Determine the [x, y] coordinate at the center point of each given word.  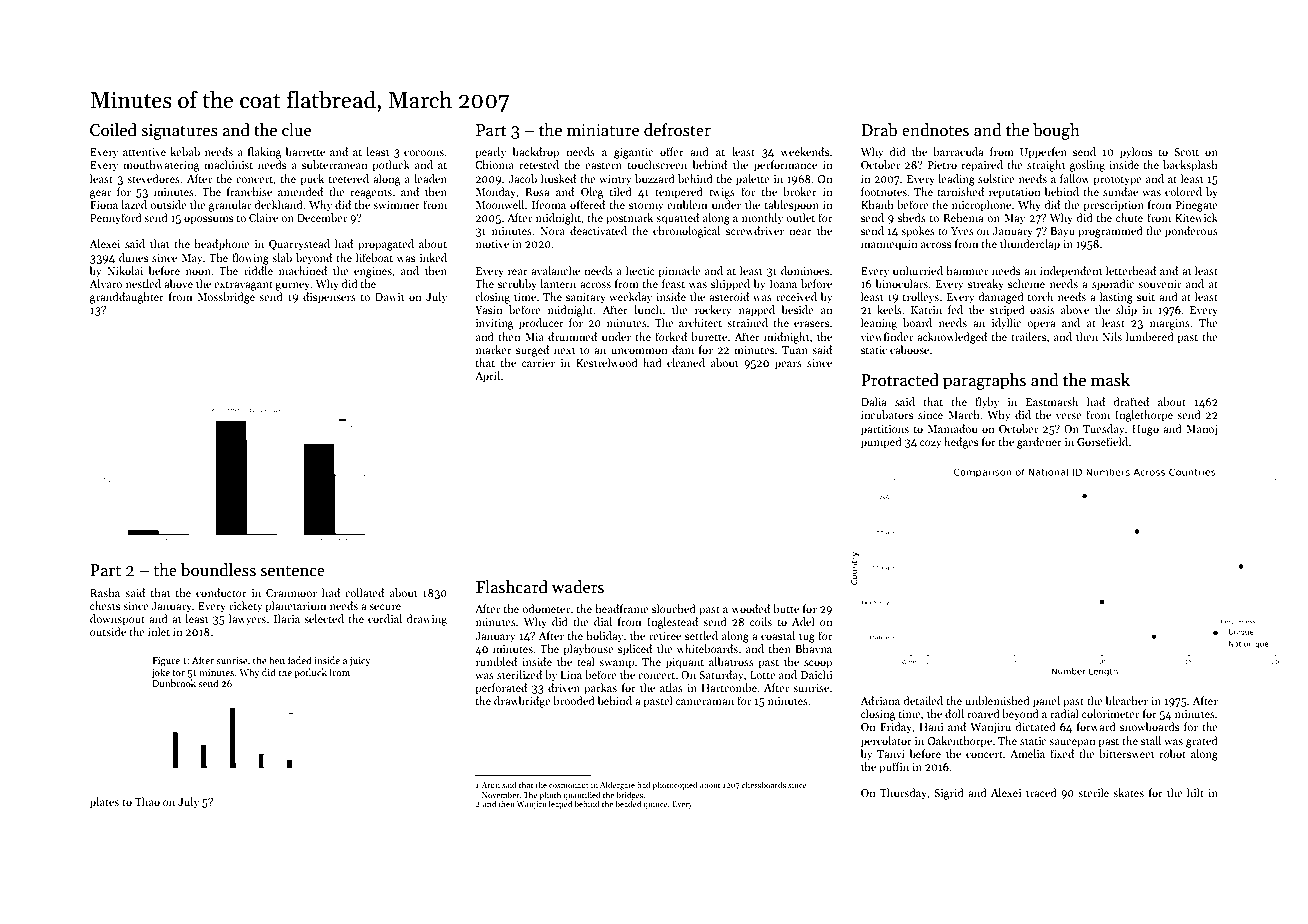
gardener [1039, 443]
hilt [1195, 792]
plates [104, 803]
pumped [881, 443]
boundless [218, 570]
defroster [677, 130]
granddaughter [127, 298]
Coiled [113, 130]
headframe [622, 608]
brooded [574, 700]
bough [1056, 131]
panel [1046, 702]
